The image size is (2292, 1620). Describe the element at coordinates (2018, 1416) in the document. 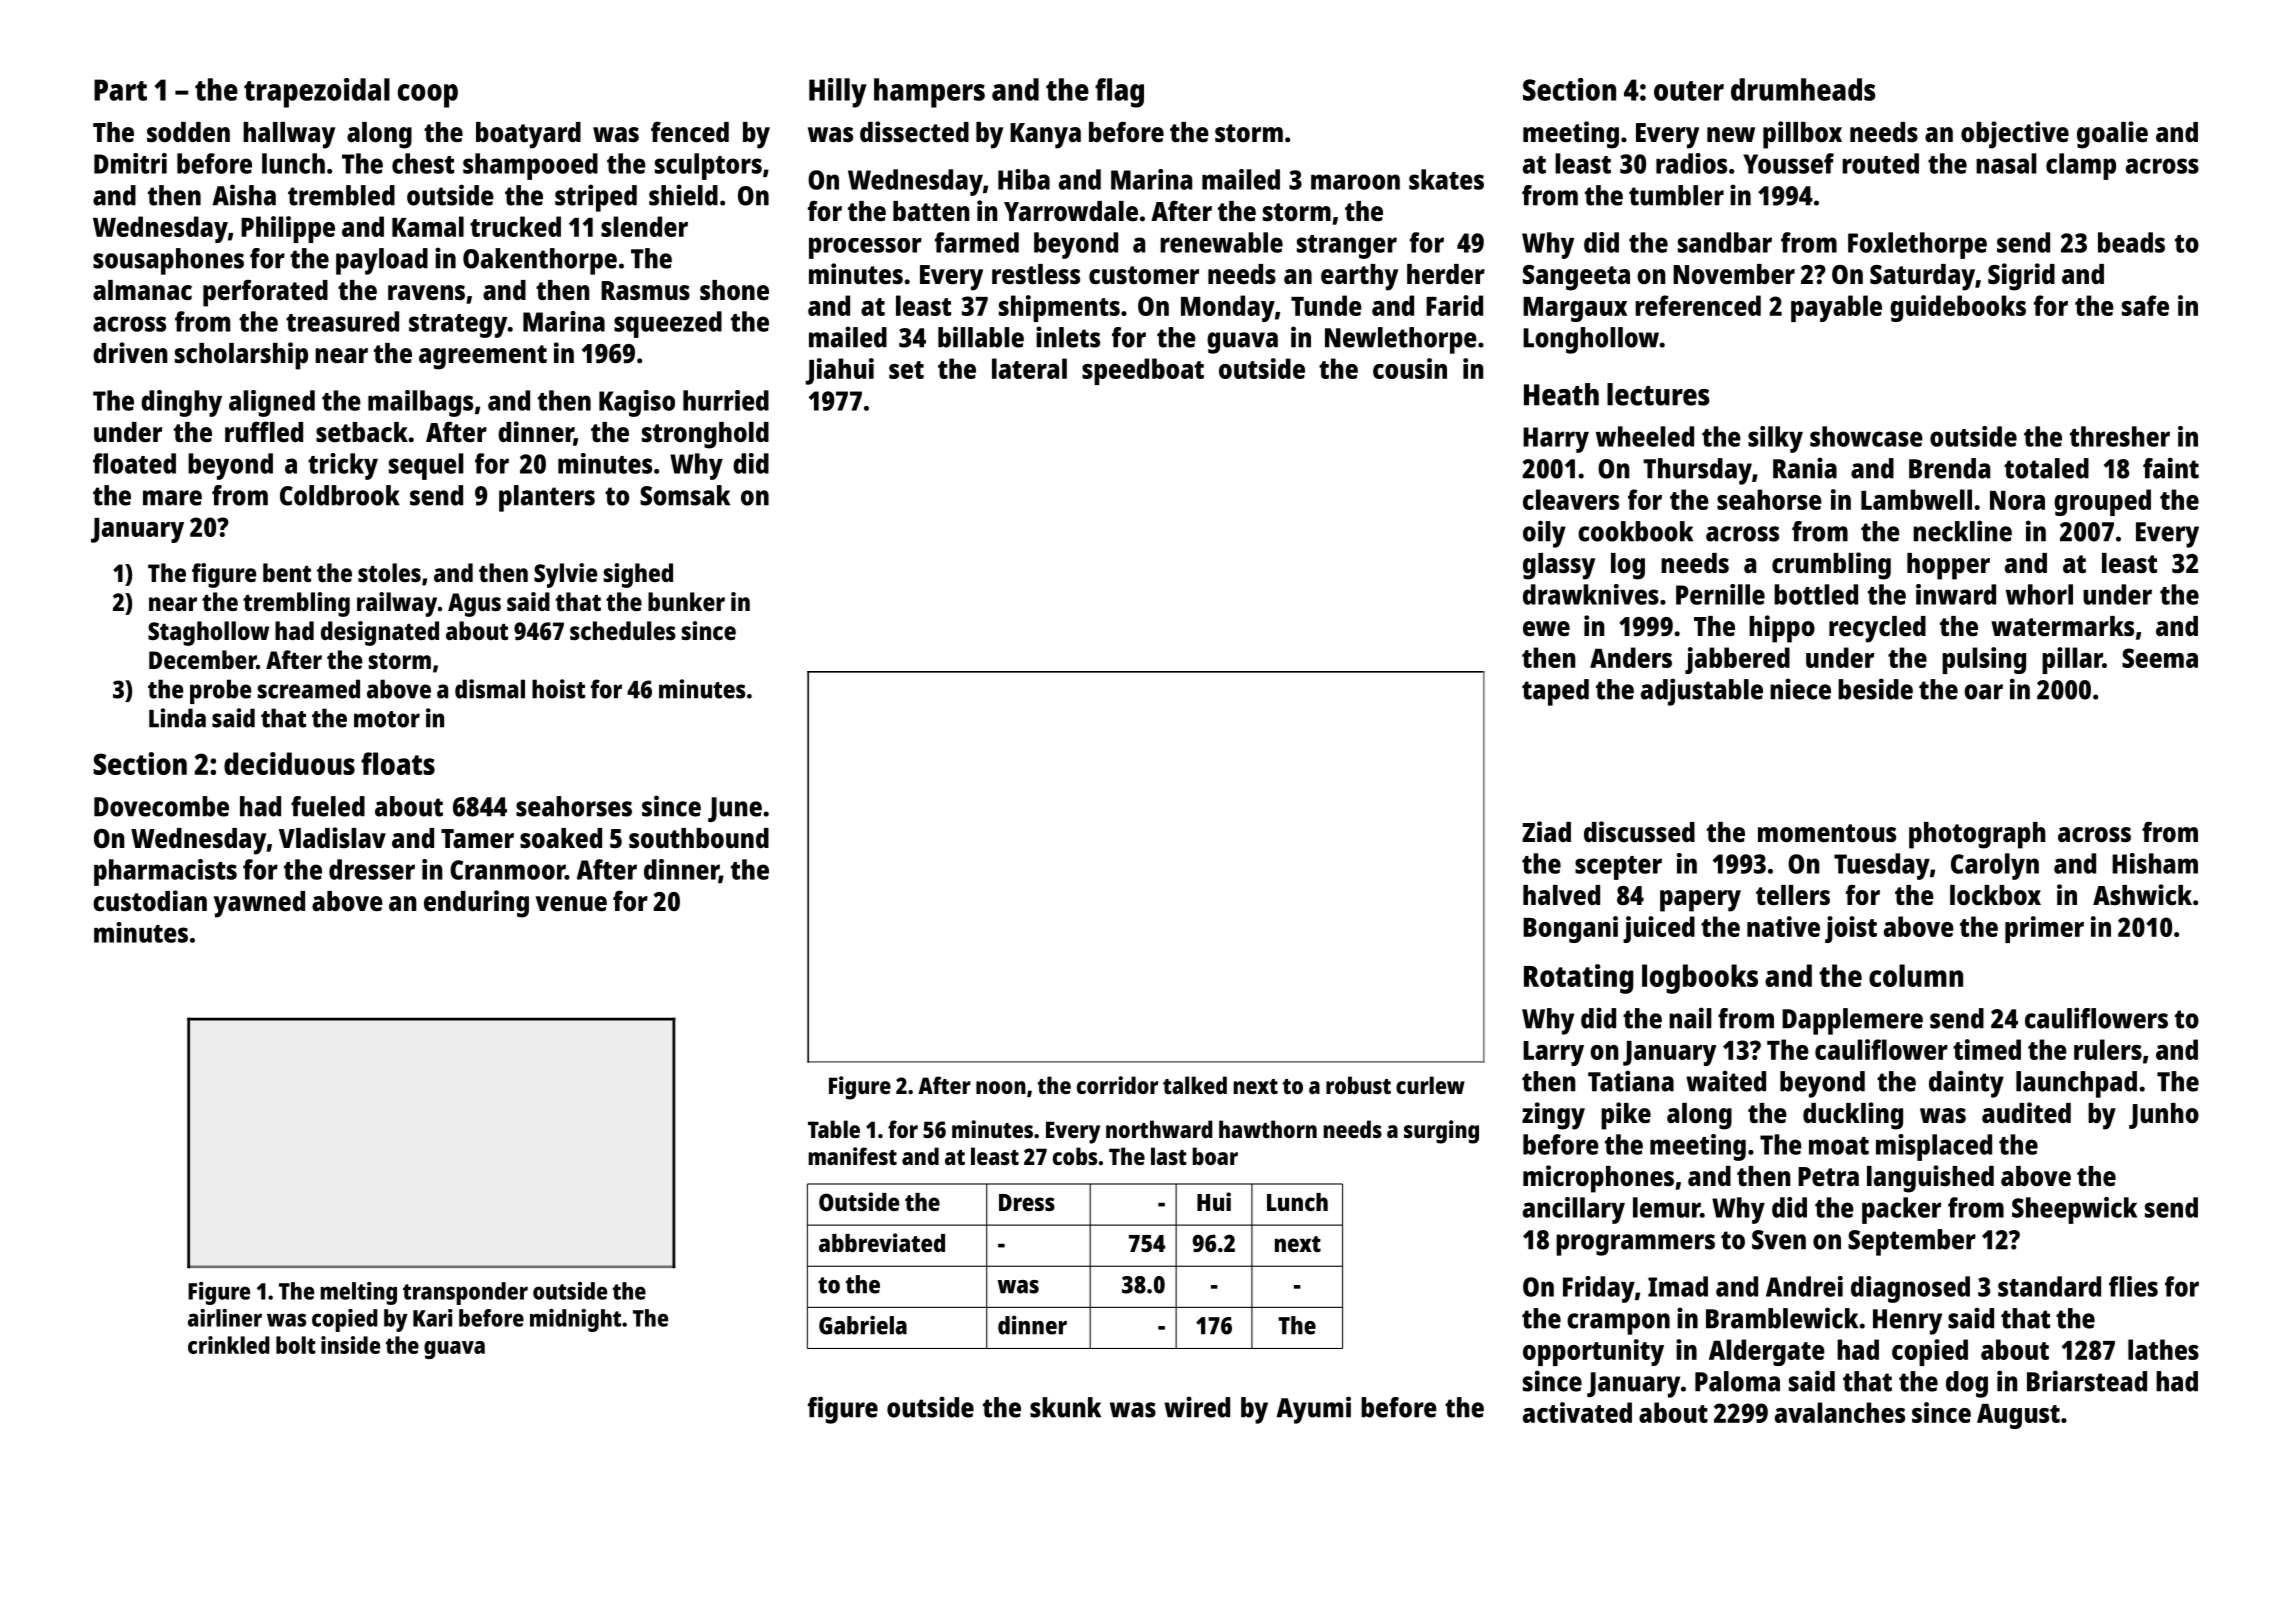

I see `August` at that location.
